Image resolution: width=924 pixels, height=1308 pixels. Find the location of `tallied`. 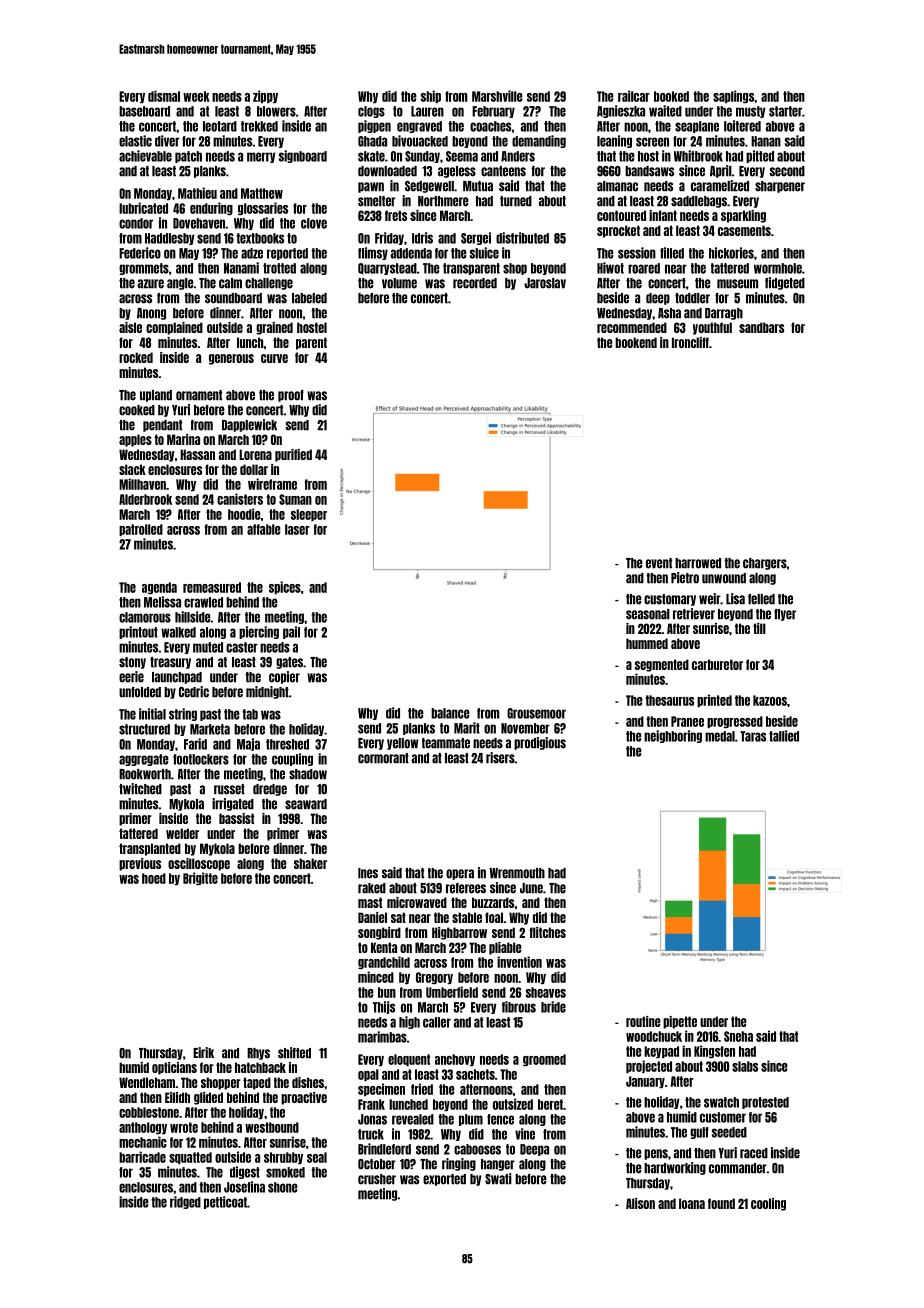

tallied is located at coordinates (784, 736).
